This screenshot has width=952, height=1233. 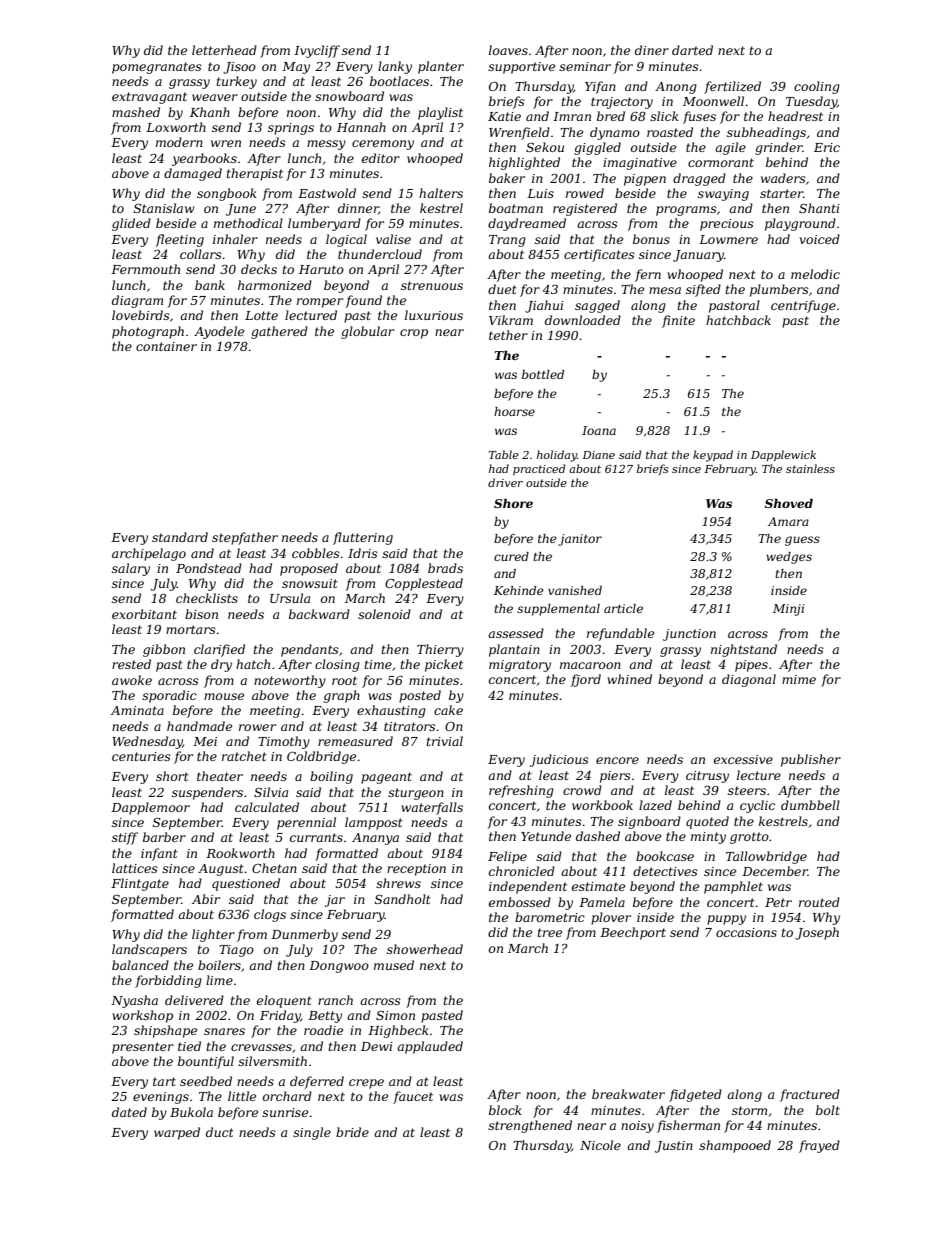 What do you see at coordinates (502, 289) in the screenshot?
I see `duet` at bounding box center [502, 289].
